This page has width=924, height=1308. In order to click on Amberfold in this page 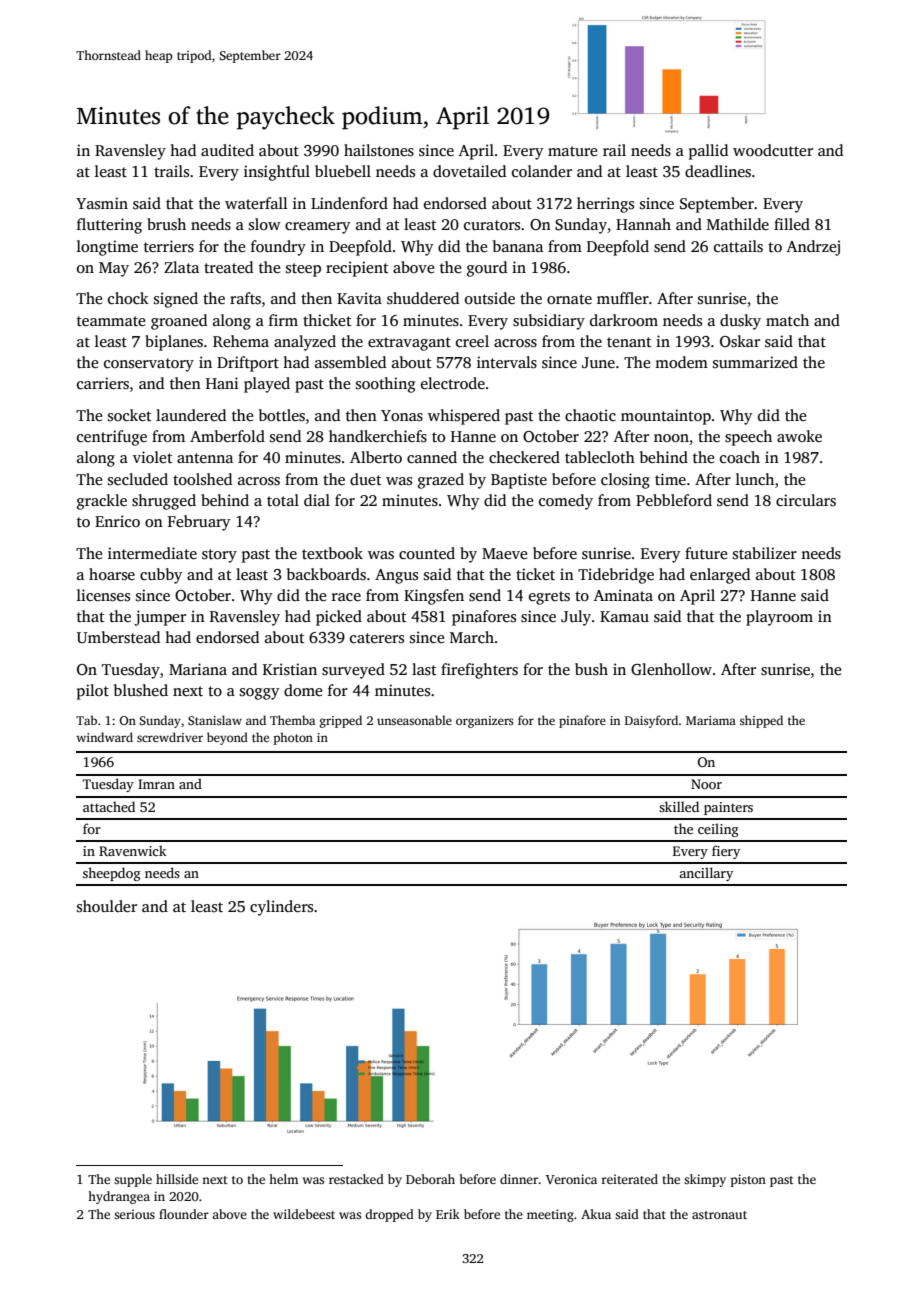, I will do `click(227, 436)`.
